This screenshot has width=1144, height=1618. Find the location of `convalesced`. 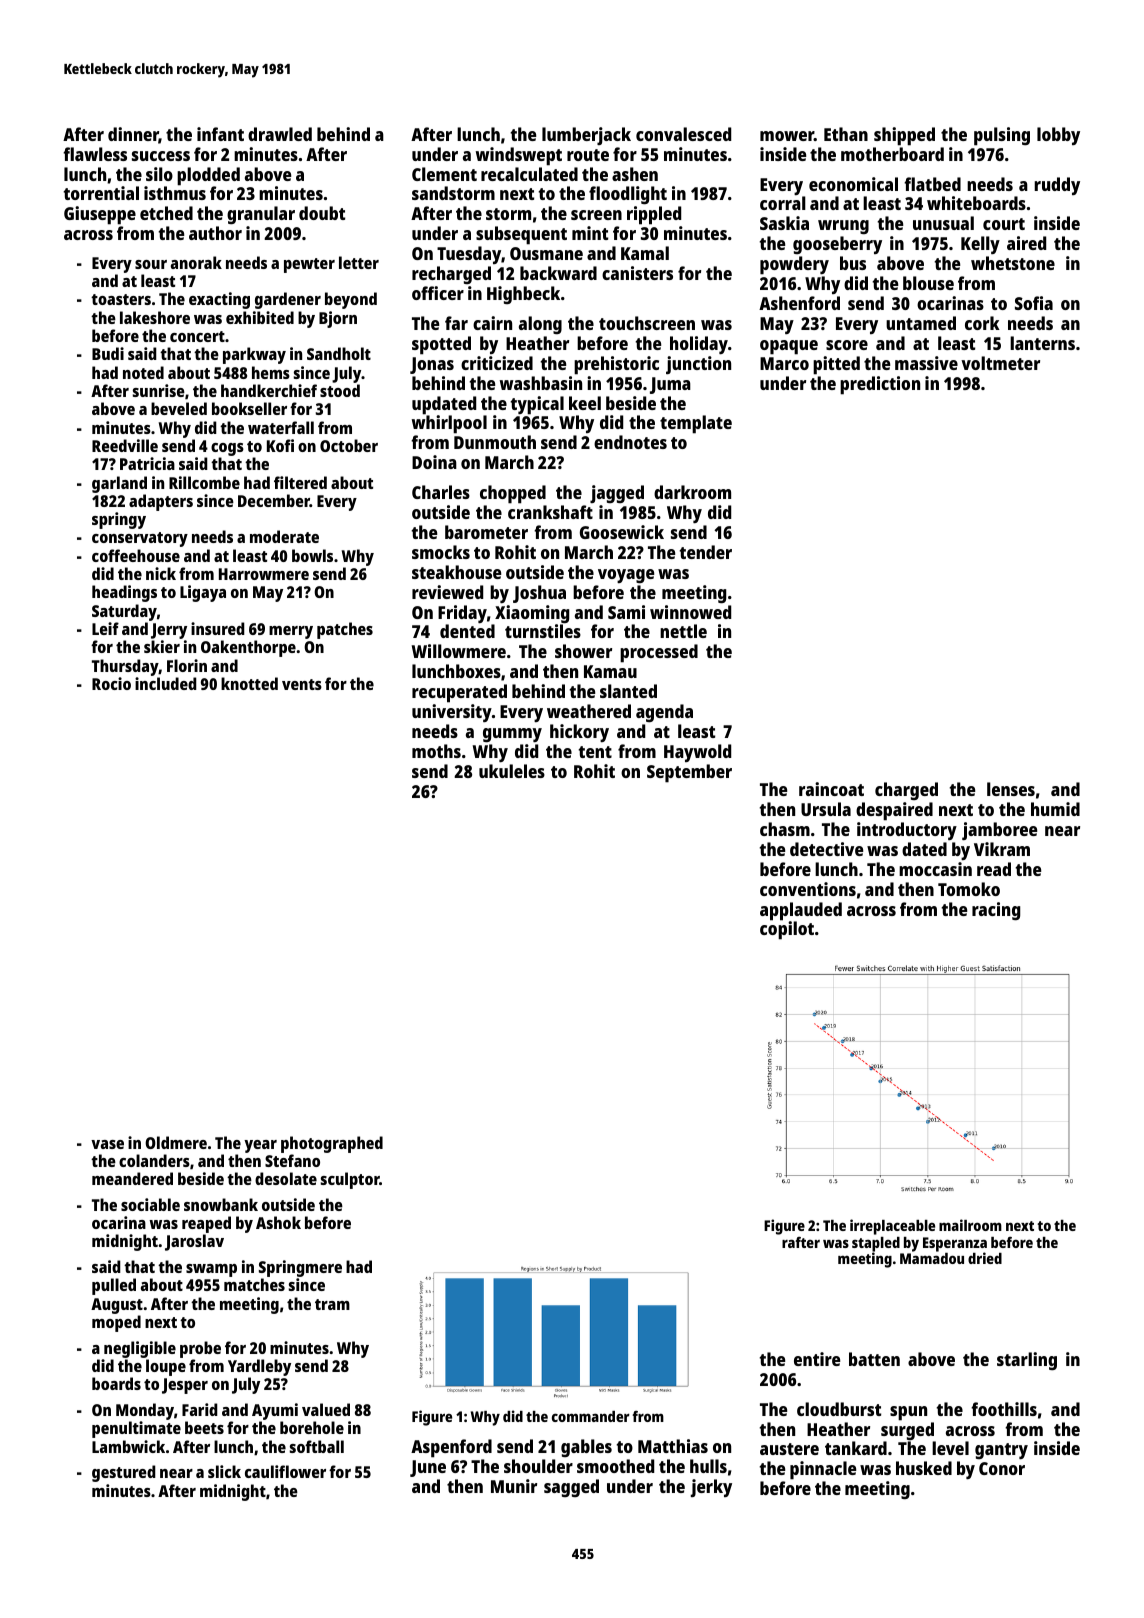

convalesced is located at coordinates (683, 134).
